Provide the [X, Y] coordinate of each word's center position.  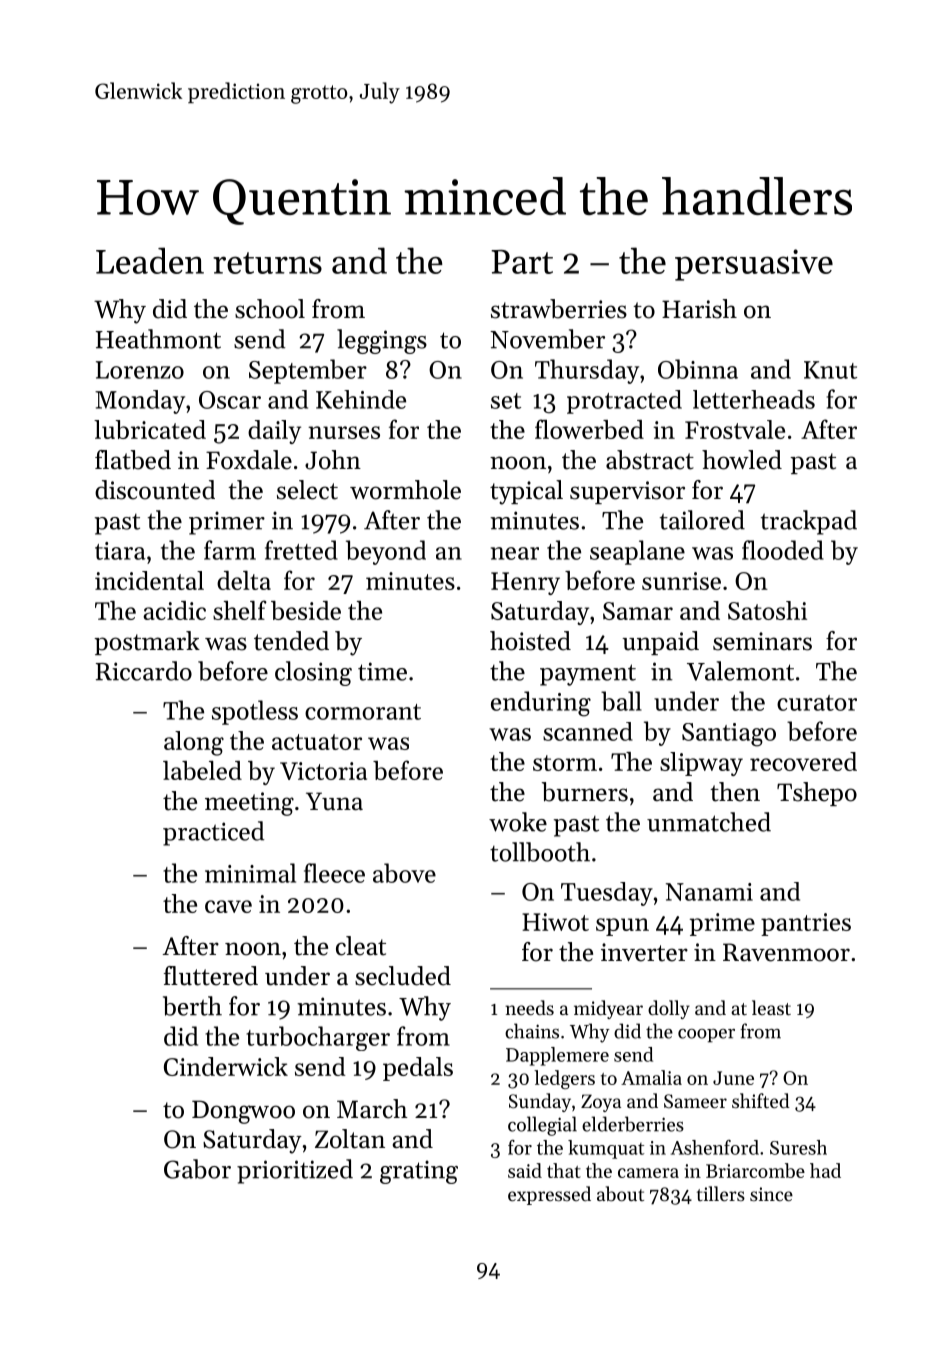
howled [742, 460]
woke [518, 822]
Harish [699, 309]
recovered [803, 761]
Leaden [150, 260]
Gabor [197, 1169]
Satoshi [767, 610]
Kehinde [361, 399]
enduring [541, 704]
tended [291, 641]
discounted [155, 490]
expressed [549, 1195]
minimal [250, 873]
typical [526, 492]
